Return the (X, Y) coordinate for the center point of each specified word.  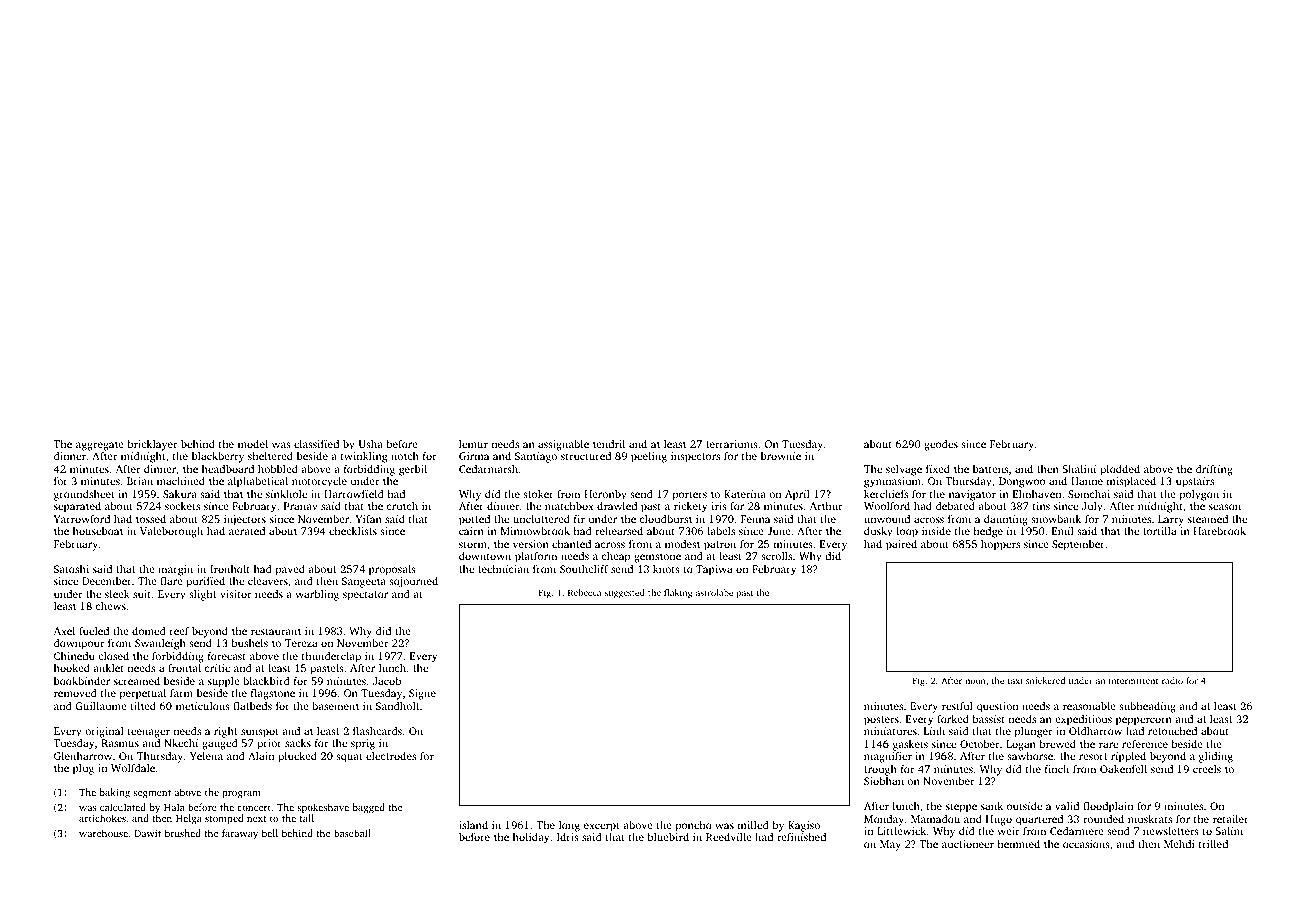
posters (881, 721)
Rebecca (584, 592)
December (107, 581)
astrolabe (714, 592)
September (1078, 545)
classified (316, 444)
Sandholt (397, 706)
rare (1108, 745)
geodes (941, 445)
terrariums (732, 444)
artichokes (102, 818)
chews (111, 606)
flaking (678, 593)
